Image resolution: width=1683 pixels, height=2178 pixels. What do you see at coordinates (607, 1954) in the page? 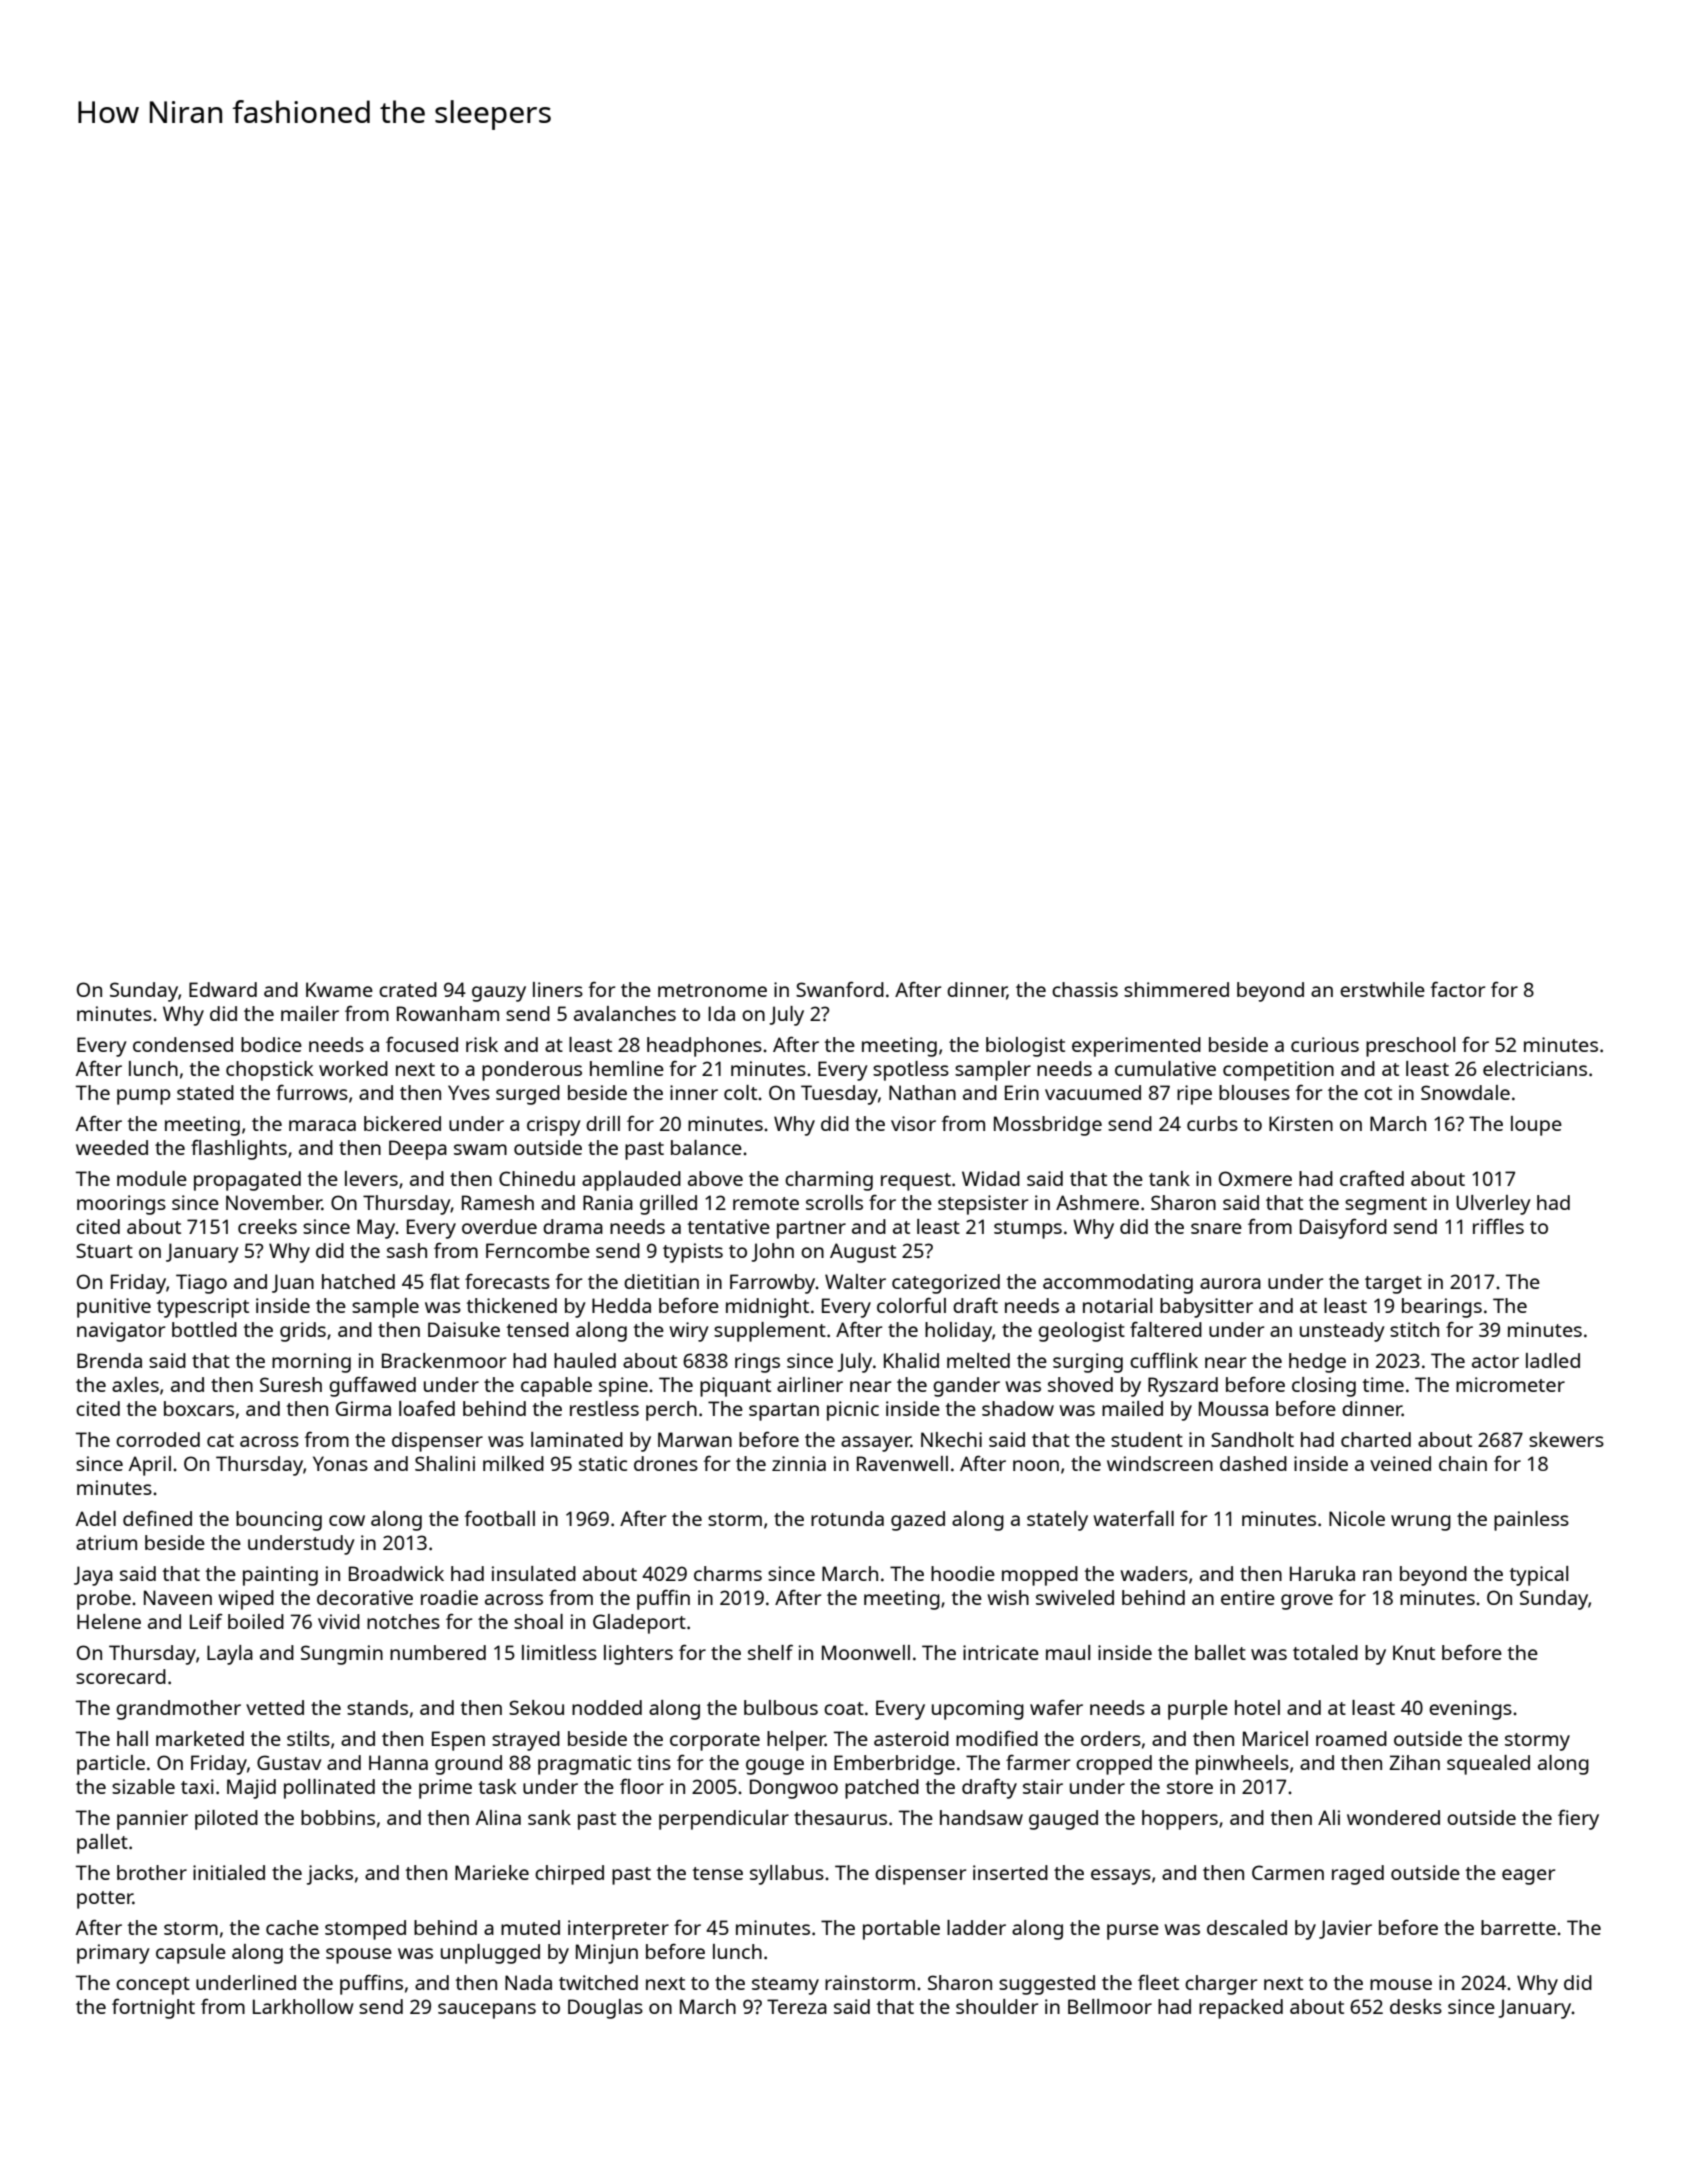
I see `Minjun` at bounding box center [607, 1954].
